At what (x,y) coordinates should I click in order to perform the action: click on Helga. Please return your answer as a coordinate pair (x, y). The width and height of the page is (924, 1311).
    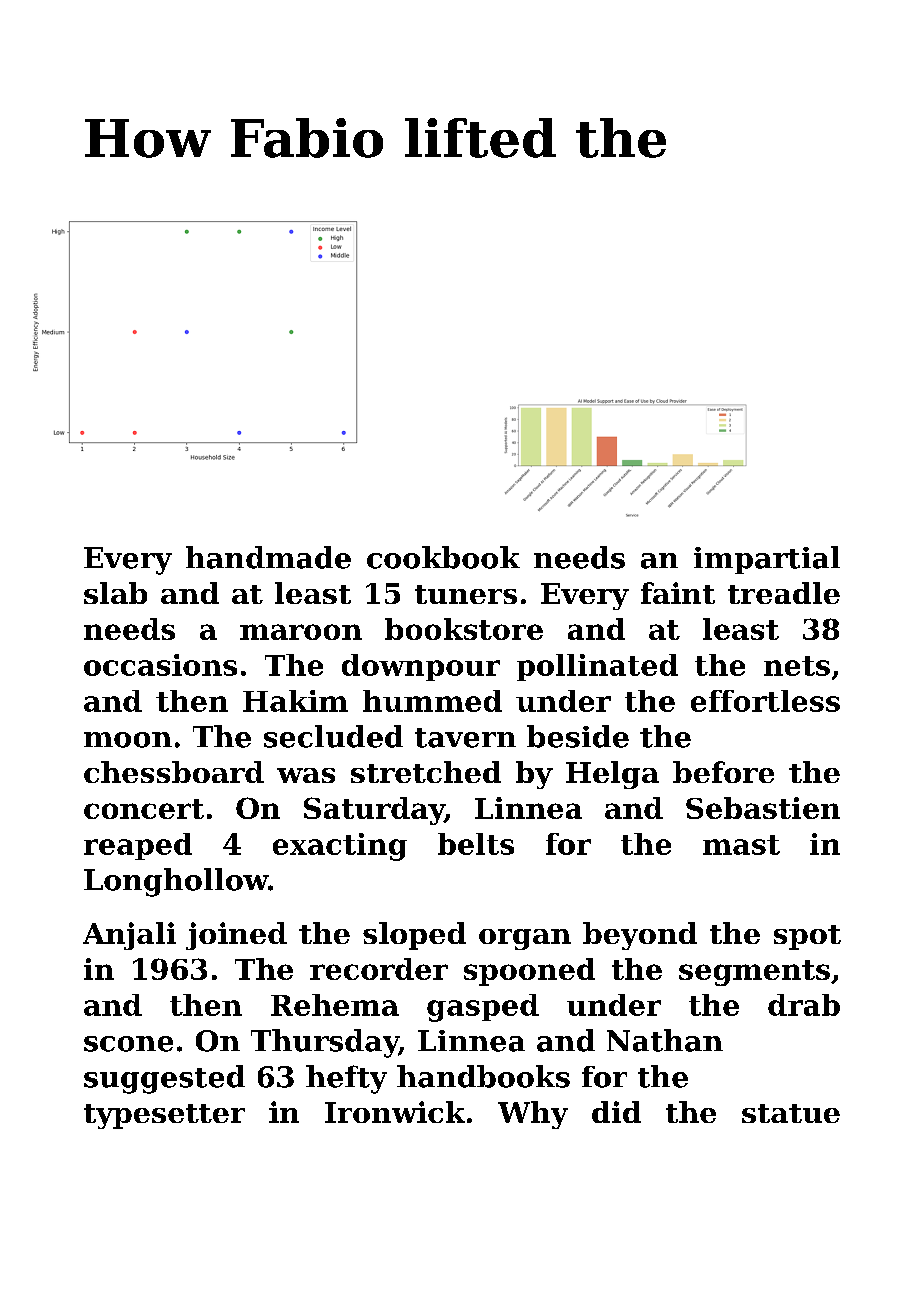
    Looking at the image, I should click on (612, 775).
